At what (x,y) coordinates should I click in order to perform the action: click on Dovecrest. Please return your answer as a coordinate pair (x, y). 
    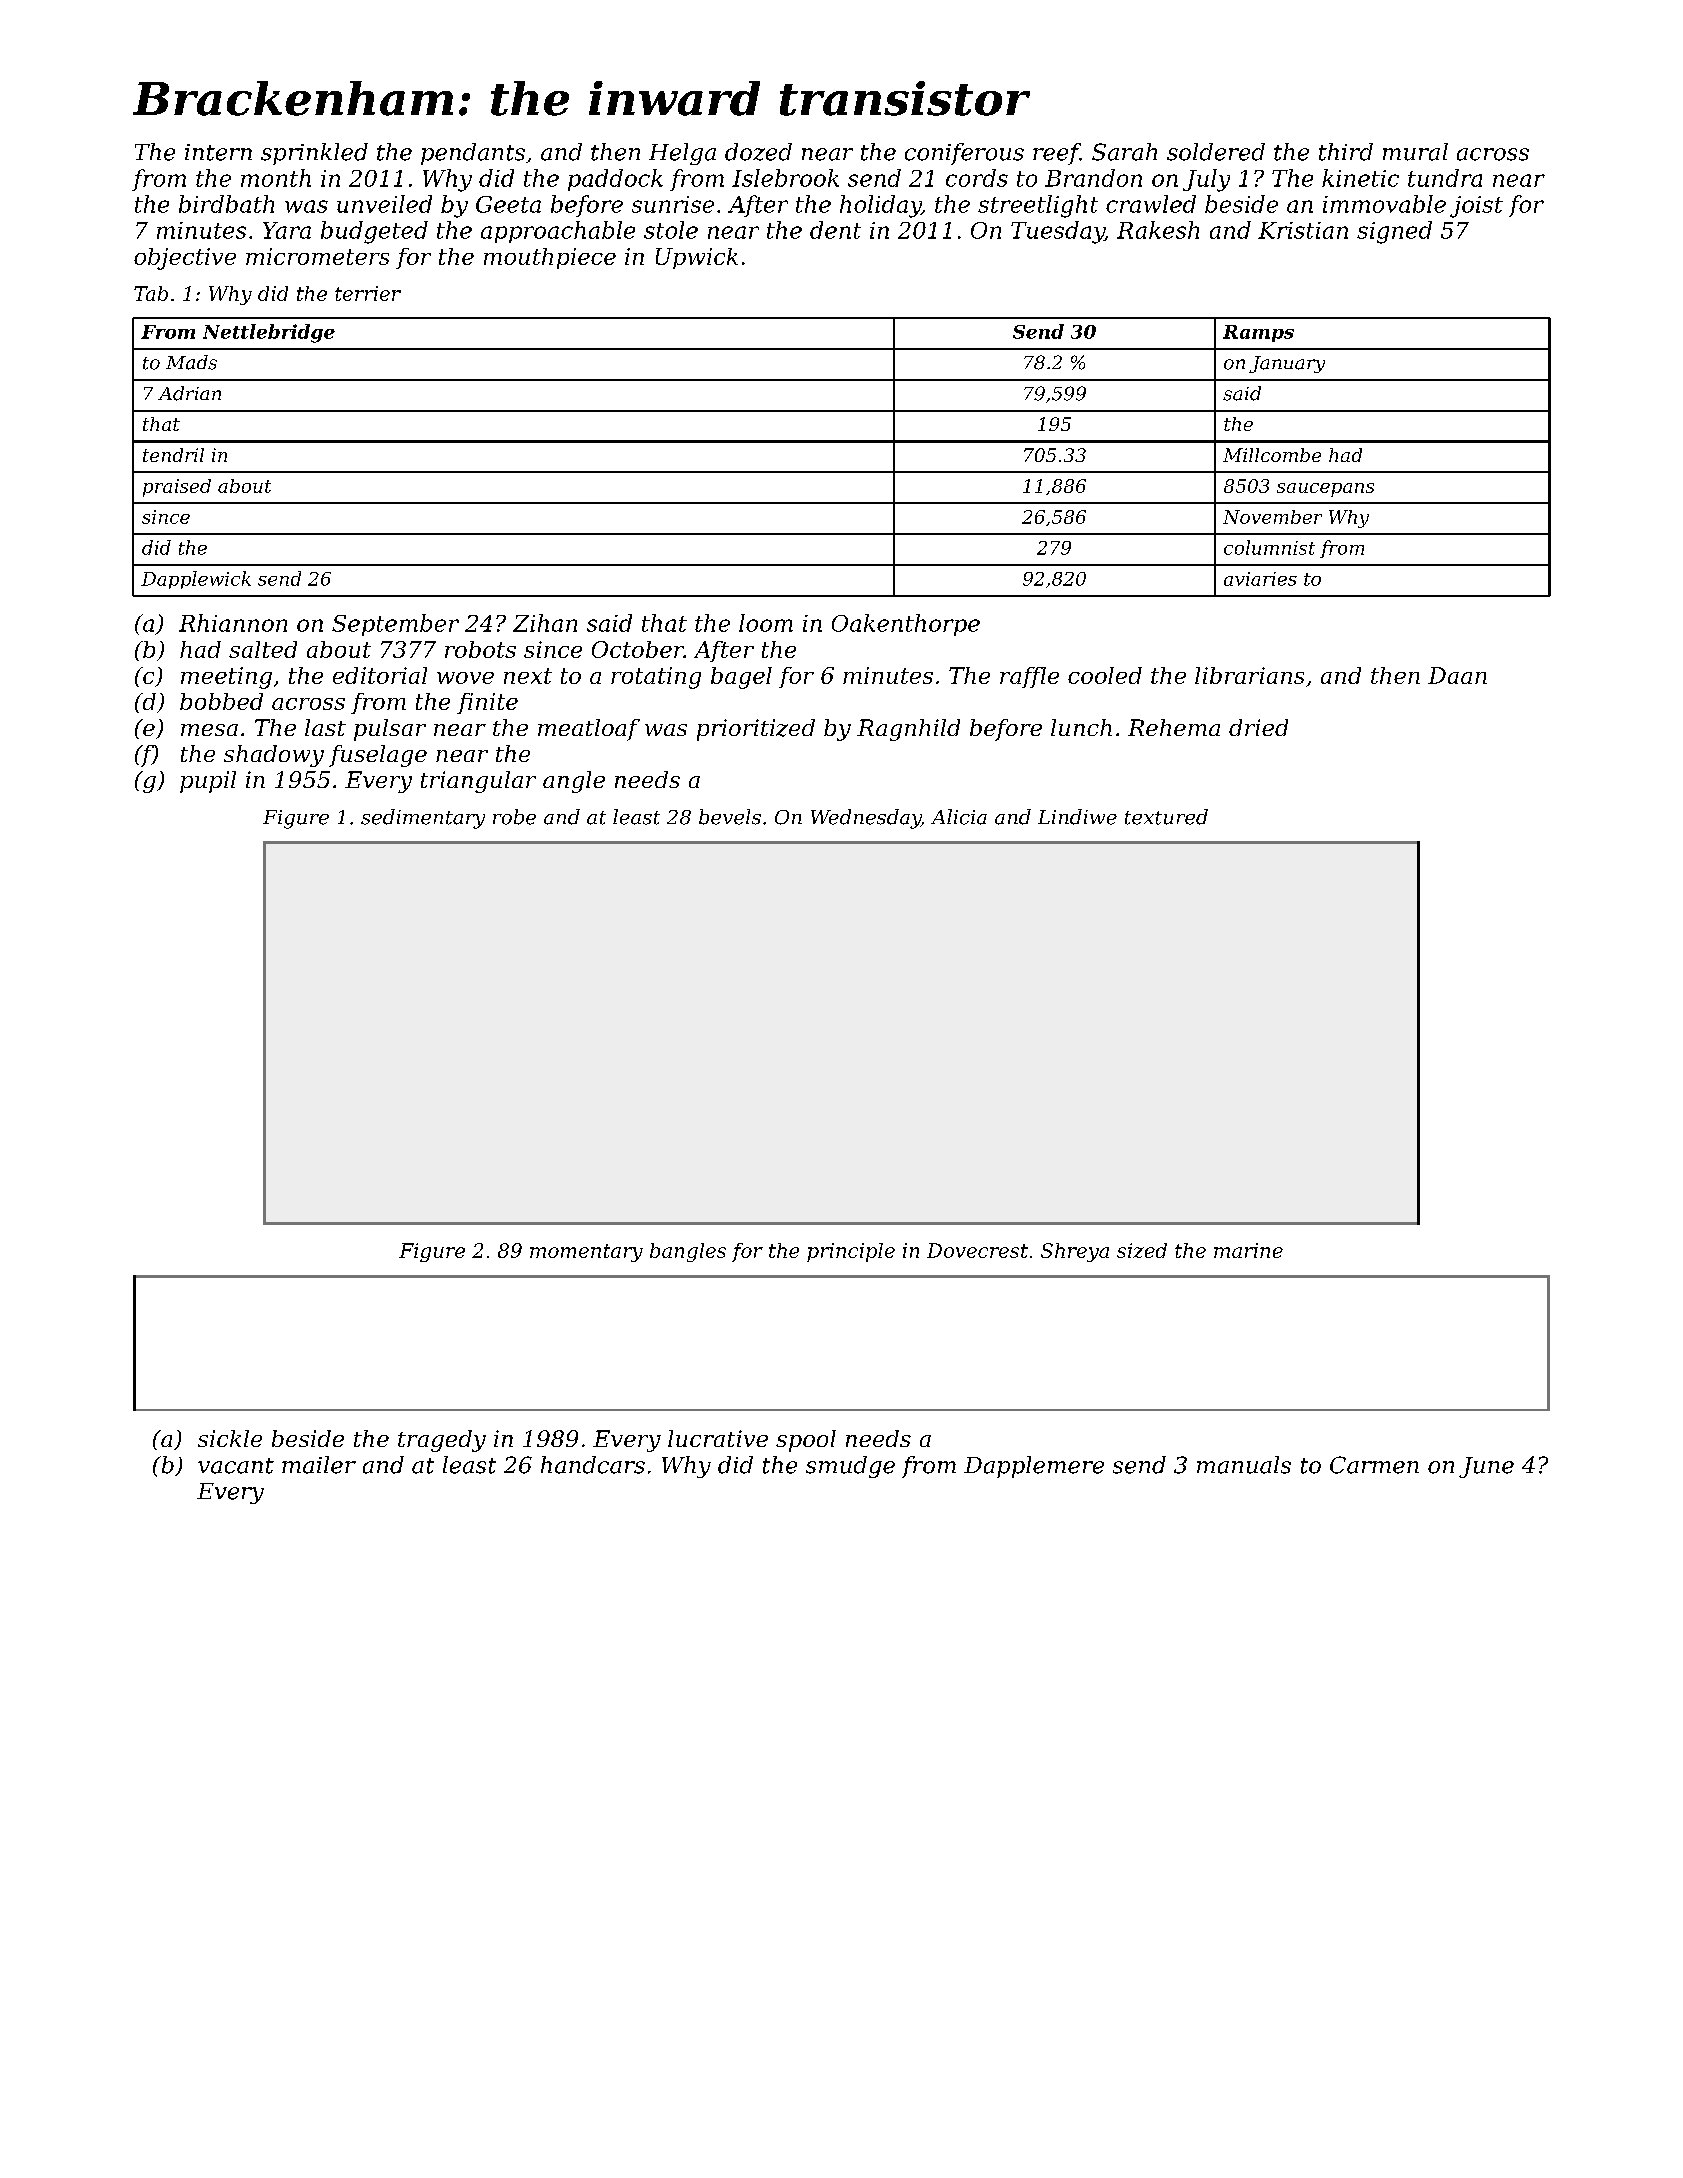
    Looking at the image, I should click on (977, 1250).
